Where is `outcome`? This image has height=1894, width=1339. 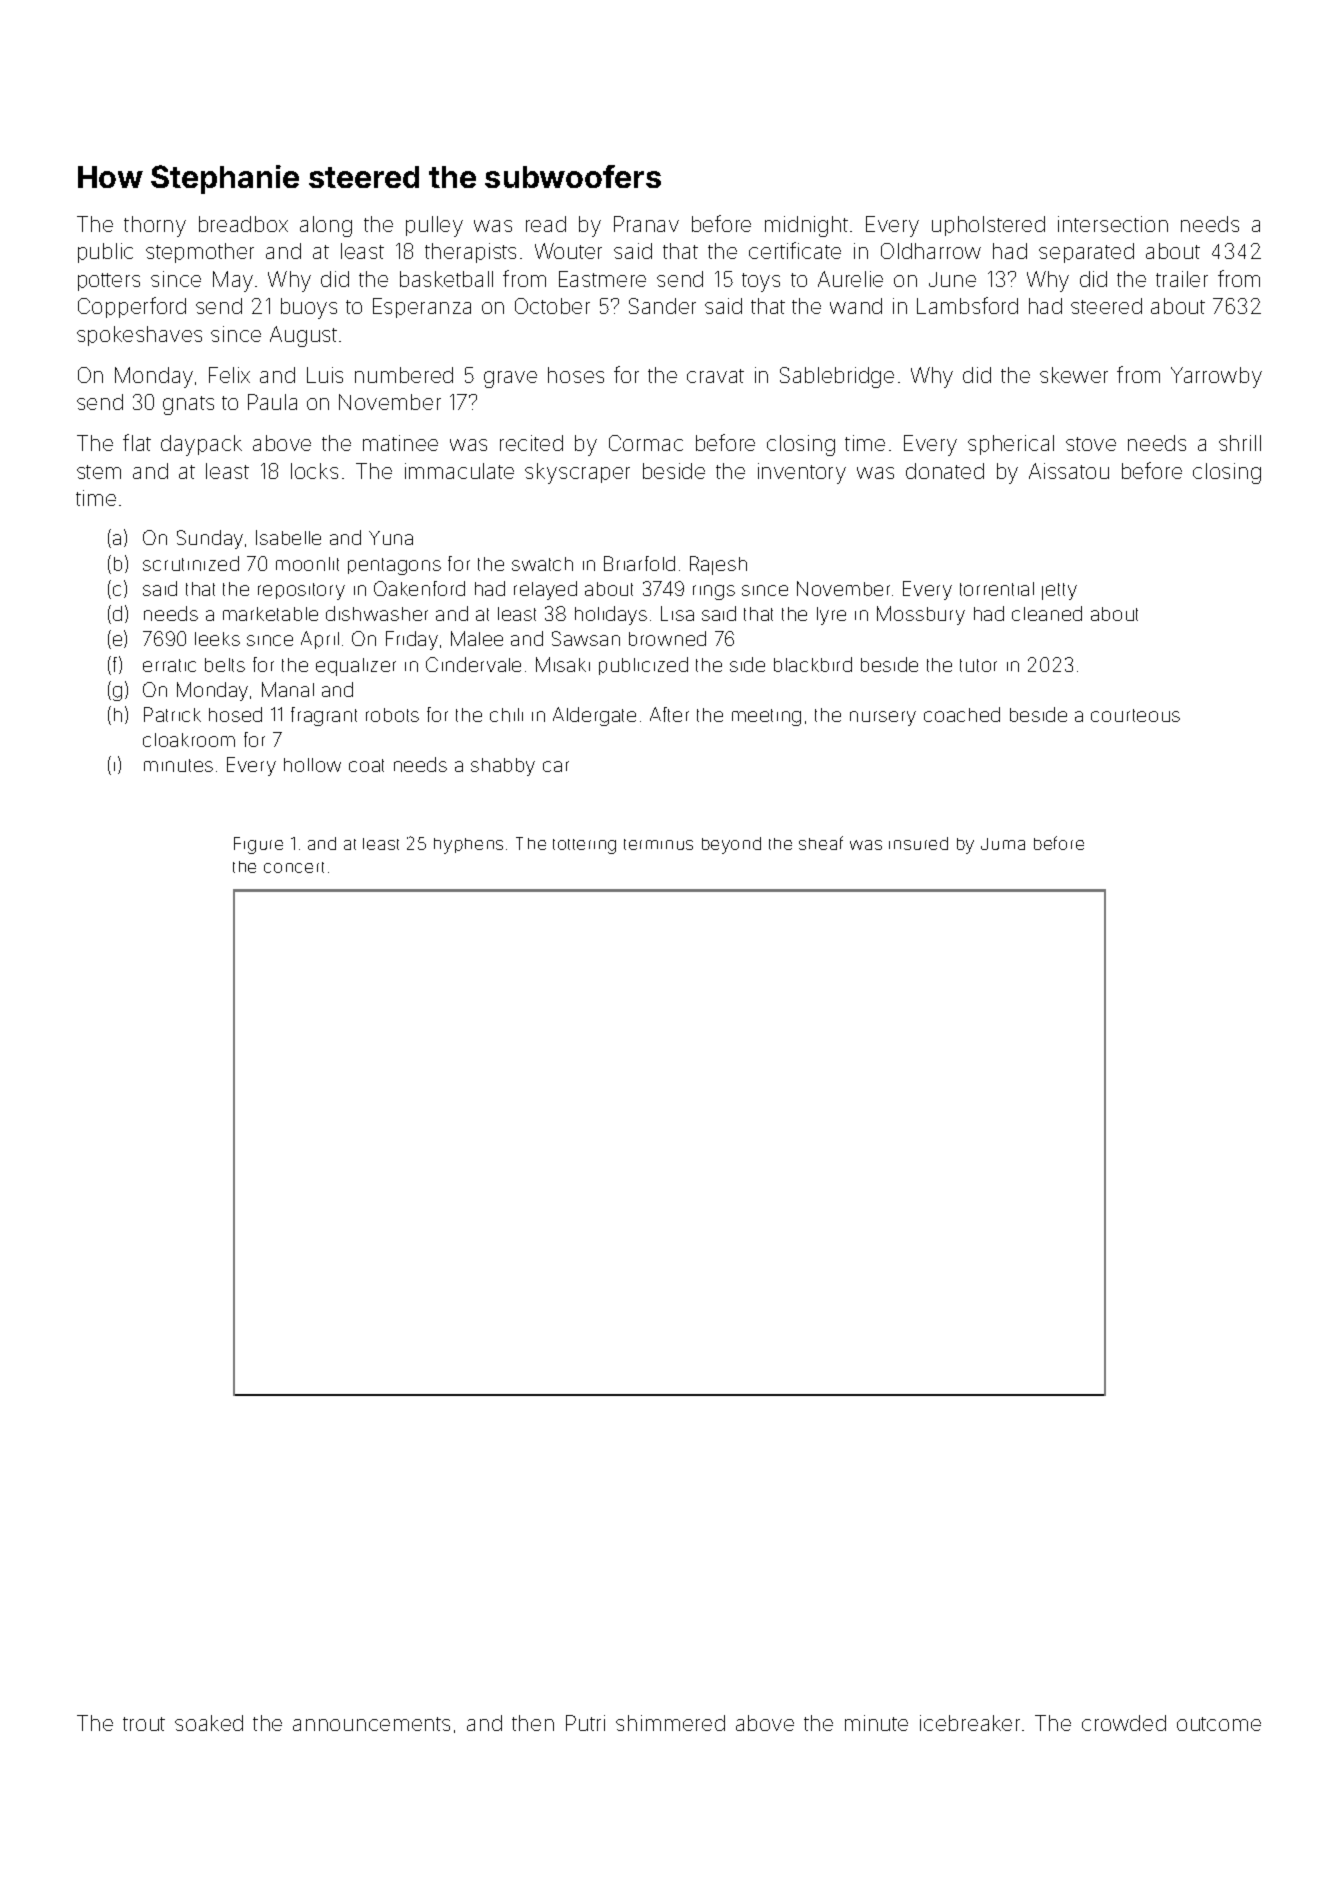
outcome is located at coordinates (1219, 1724).
